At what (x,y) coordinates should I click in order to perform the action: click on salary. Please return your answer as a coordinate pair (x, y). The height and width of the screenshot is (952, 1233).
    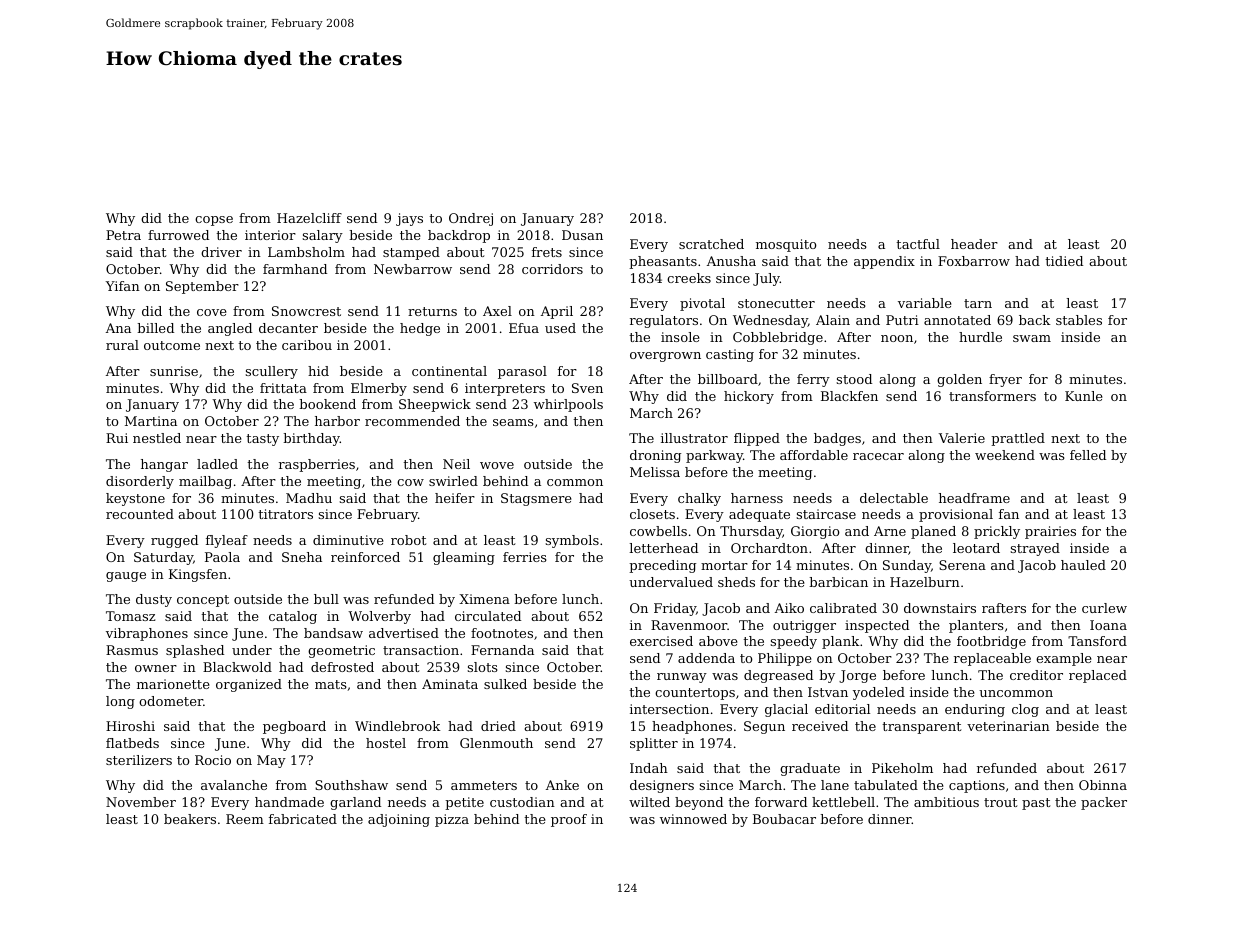
    Looking at the image, I should click on (323, 236).
